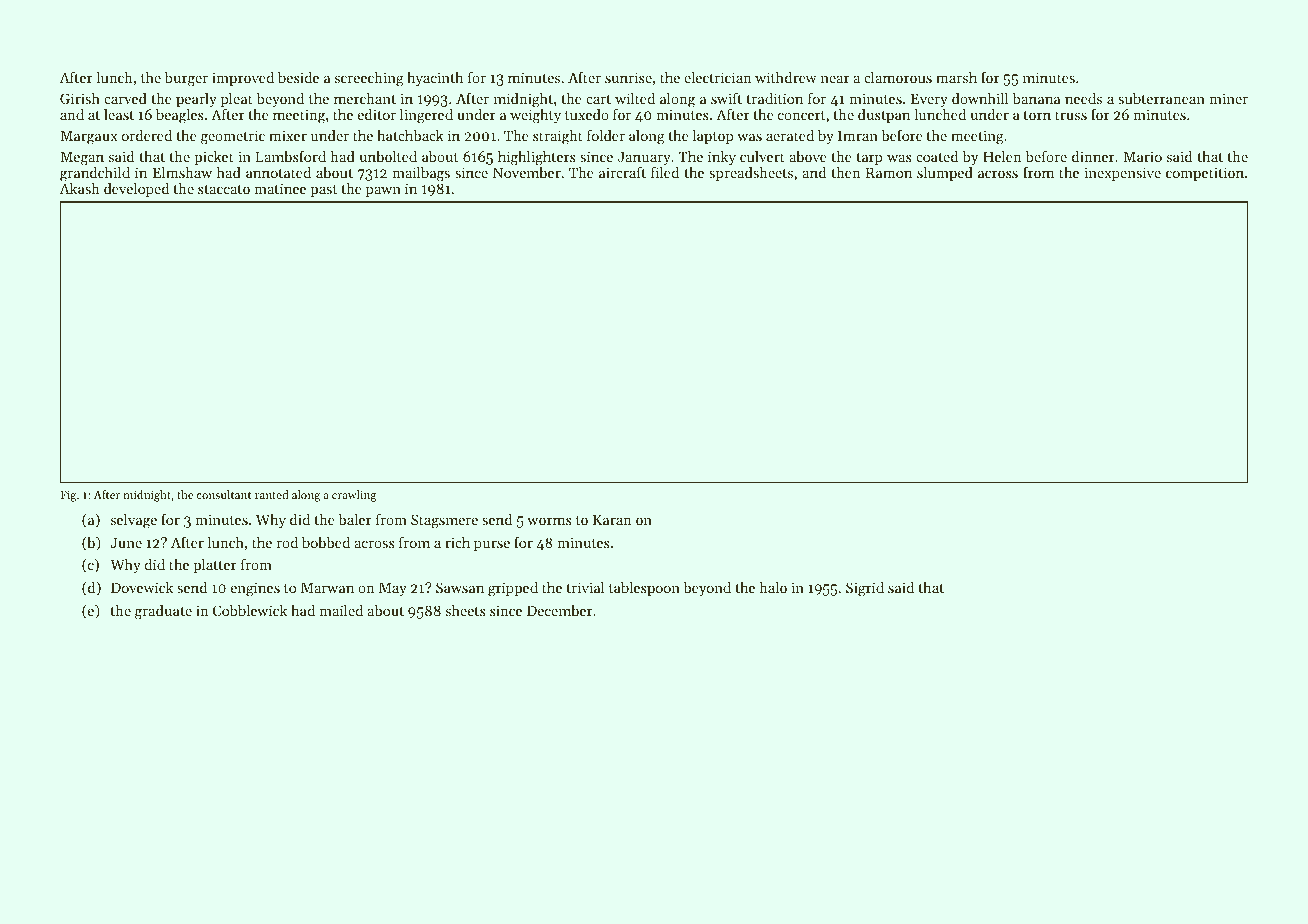 Image resolution: width=1308 pixels, height=924 pixels. What do you see at coordinates (186, 79) in the page?
I see `burger` at bounding box center [186, 79].
